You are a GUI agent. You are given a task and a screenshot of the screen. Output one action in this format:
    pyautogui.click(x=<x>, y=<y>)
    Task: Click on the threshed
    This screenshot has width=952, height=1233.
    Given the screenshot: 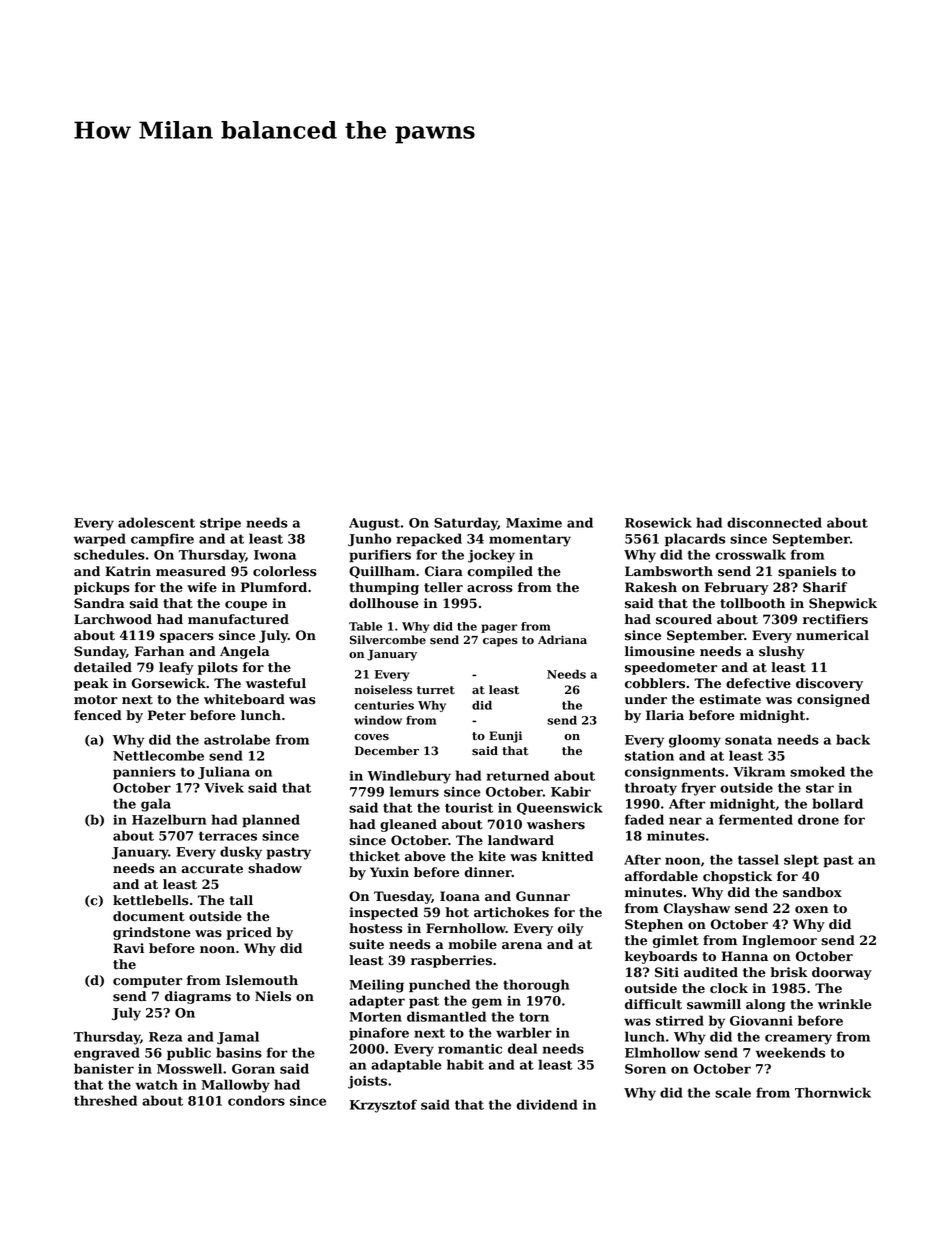 What is the action you would take?
    pyautogui.click(x=105, y=1100)
